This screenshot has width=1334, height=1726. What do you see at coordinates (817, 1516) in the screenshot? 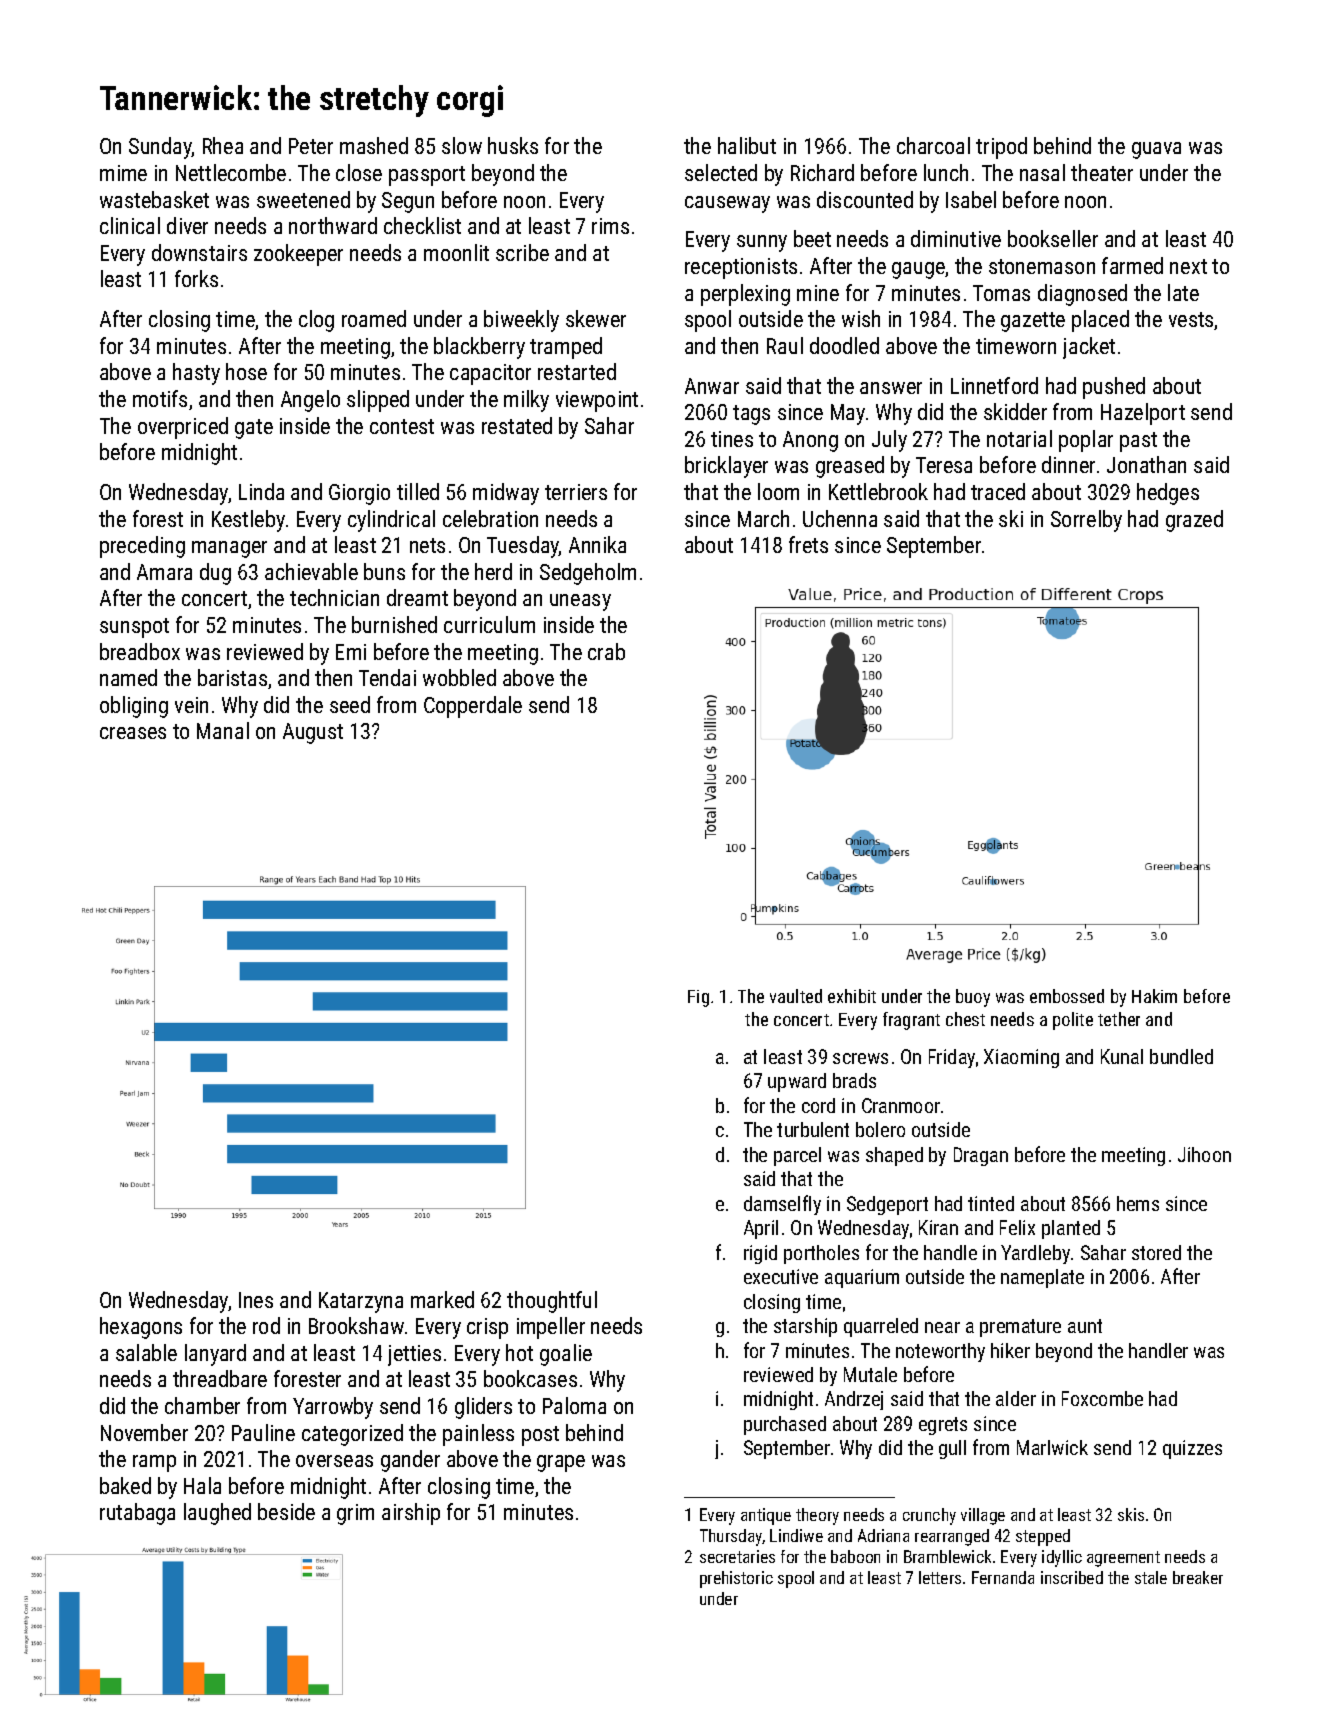
I see `theory` at bounding box center [817, 1516].
